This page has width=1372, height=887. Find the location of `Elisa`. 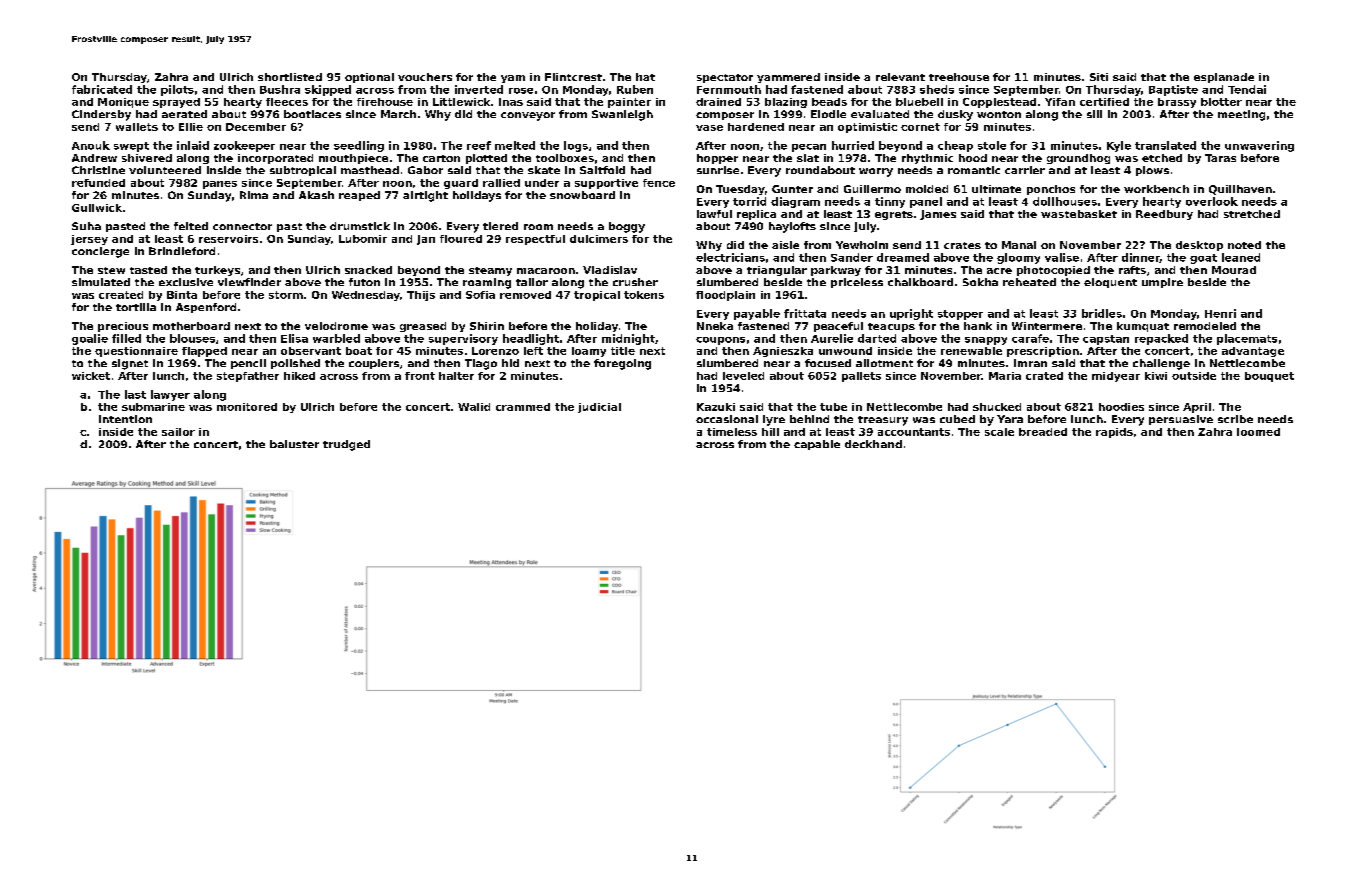

Elisa is located at coordinates (294, 338).
